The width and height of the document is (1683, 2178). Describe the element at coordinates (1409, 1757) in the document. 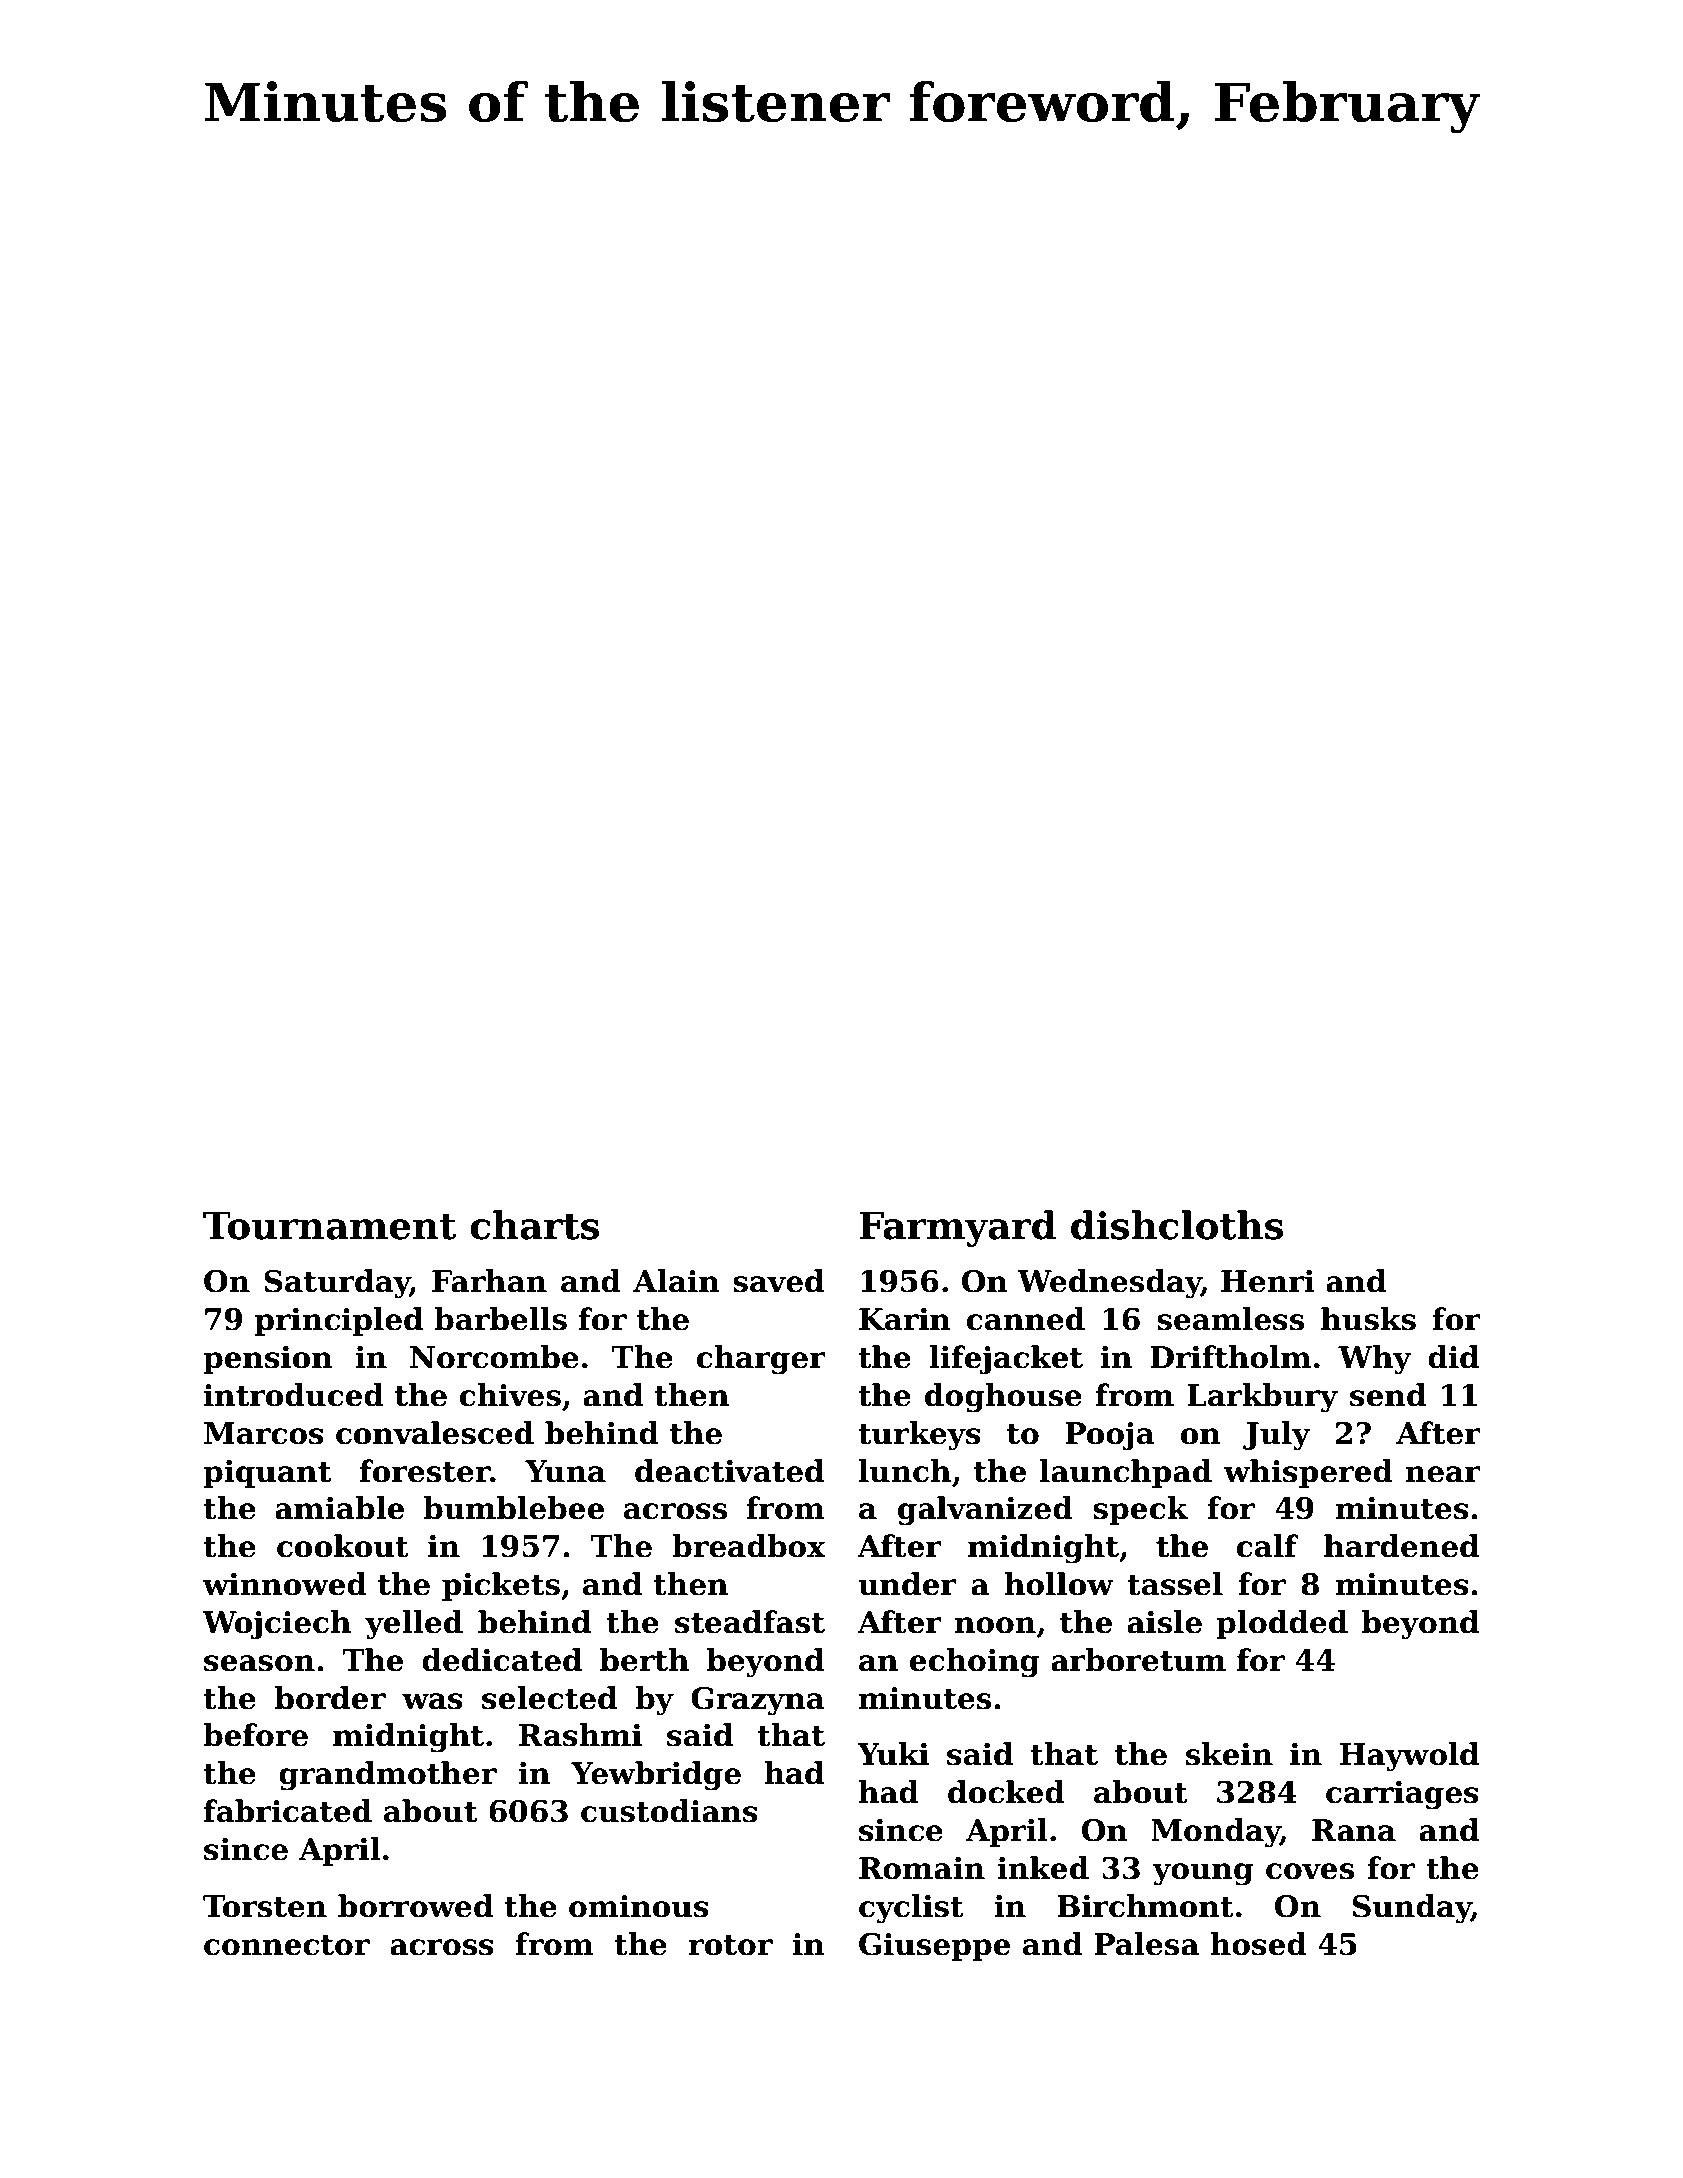

I see `Haywold` at that location.
